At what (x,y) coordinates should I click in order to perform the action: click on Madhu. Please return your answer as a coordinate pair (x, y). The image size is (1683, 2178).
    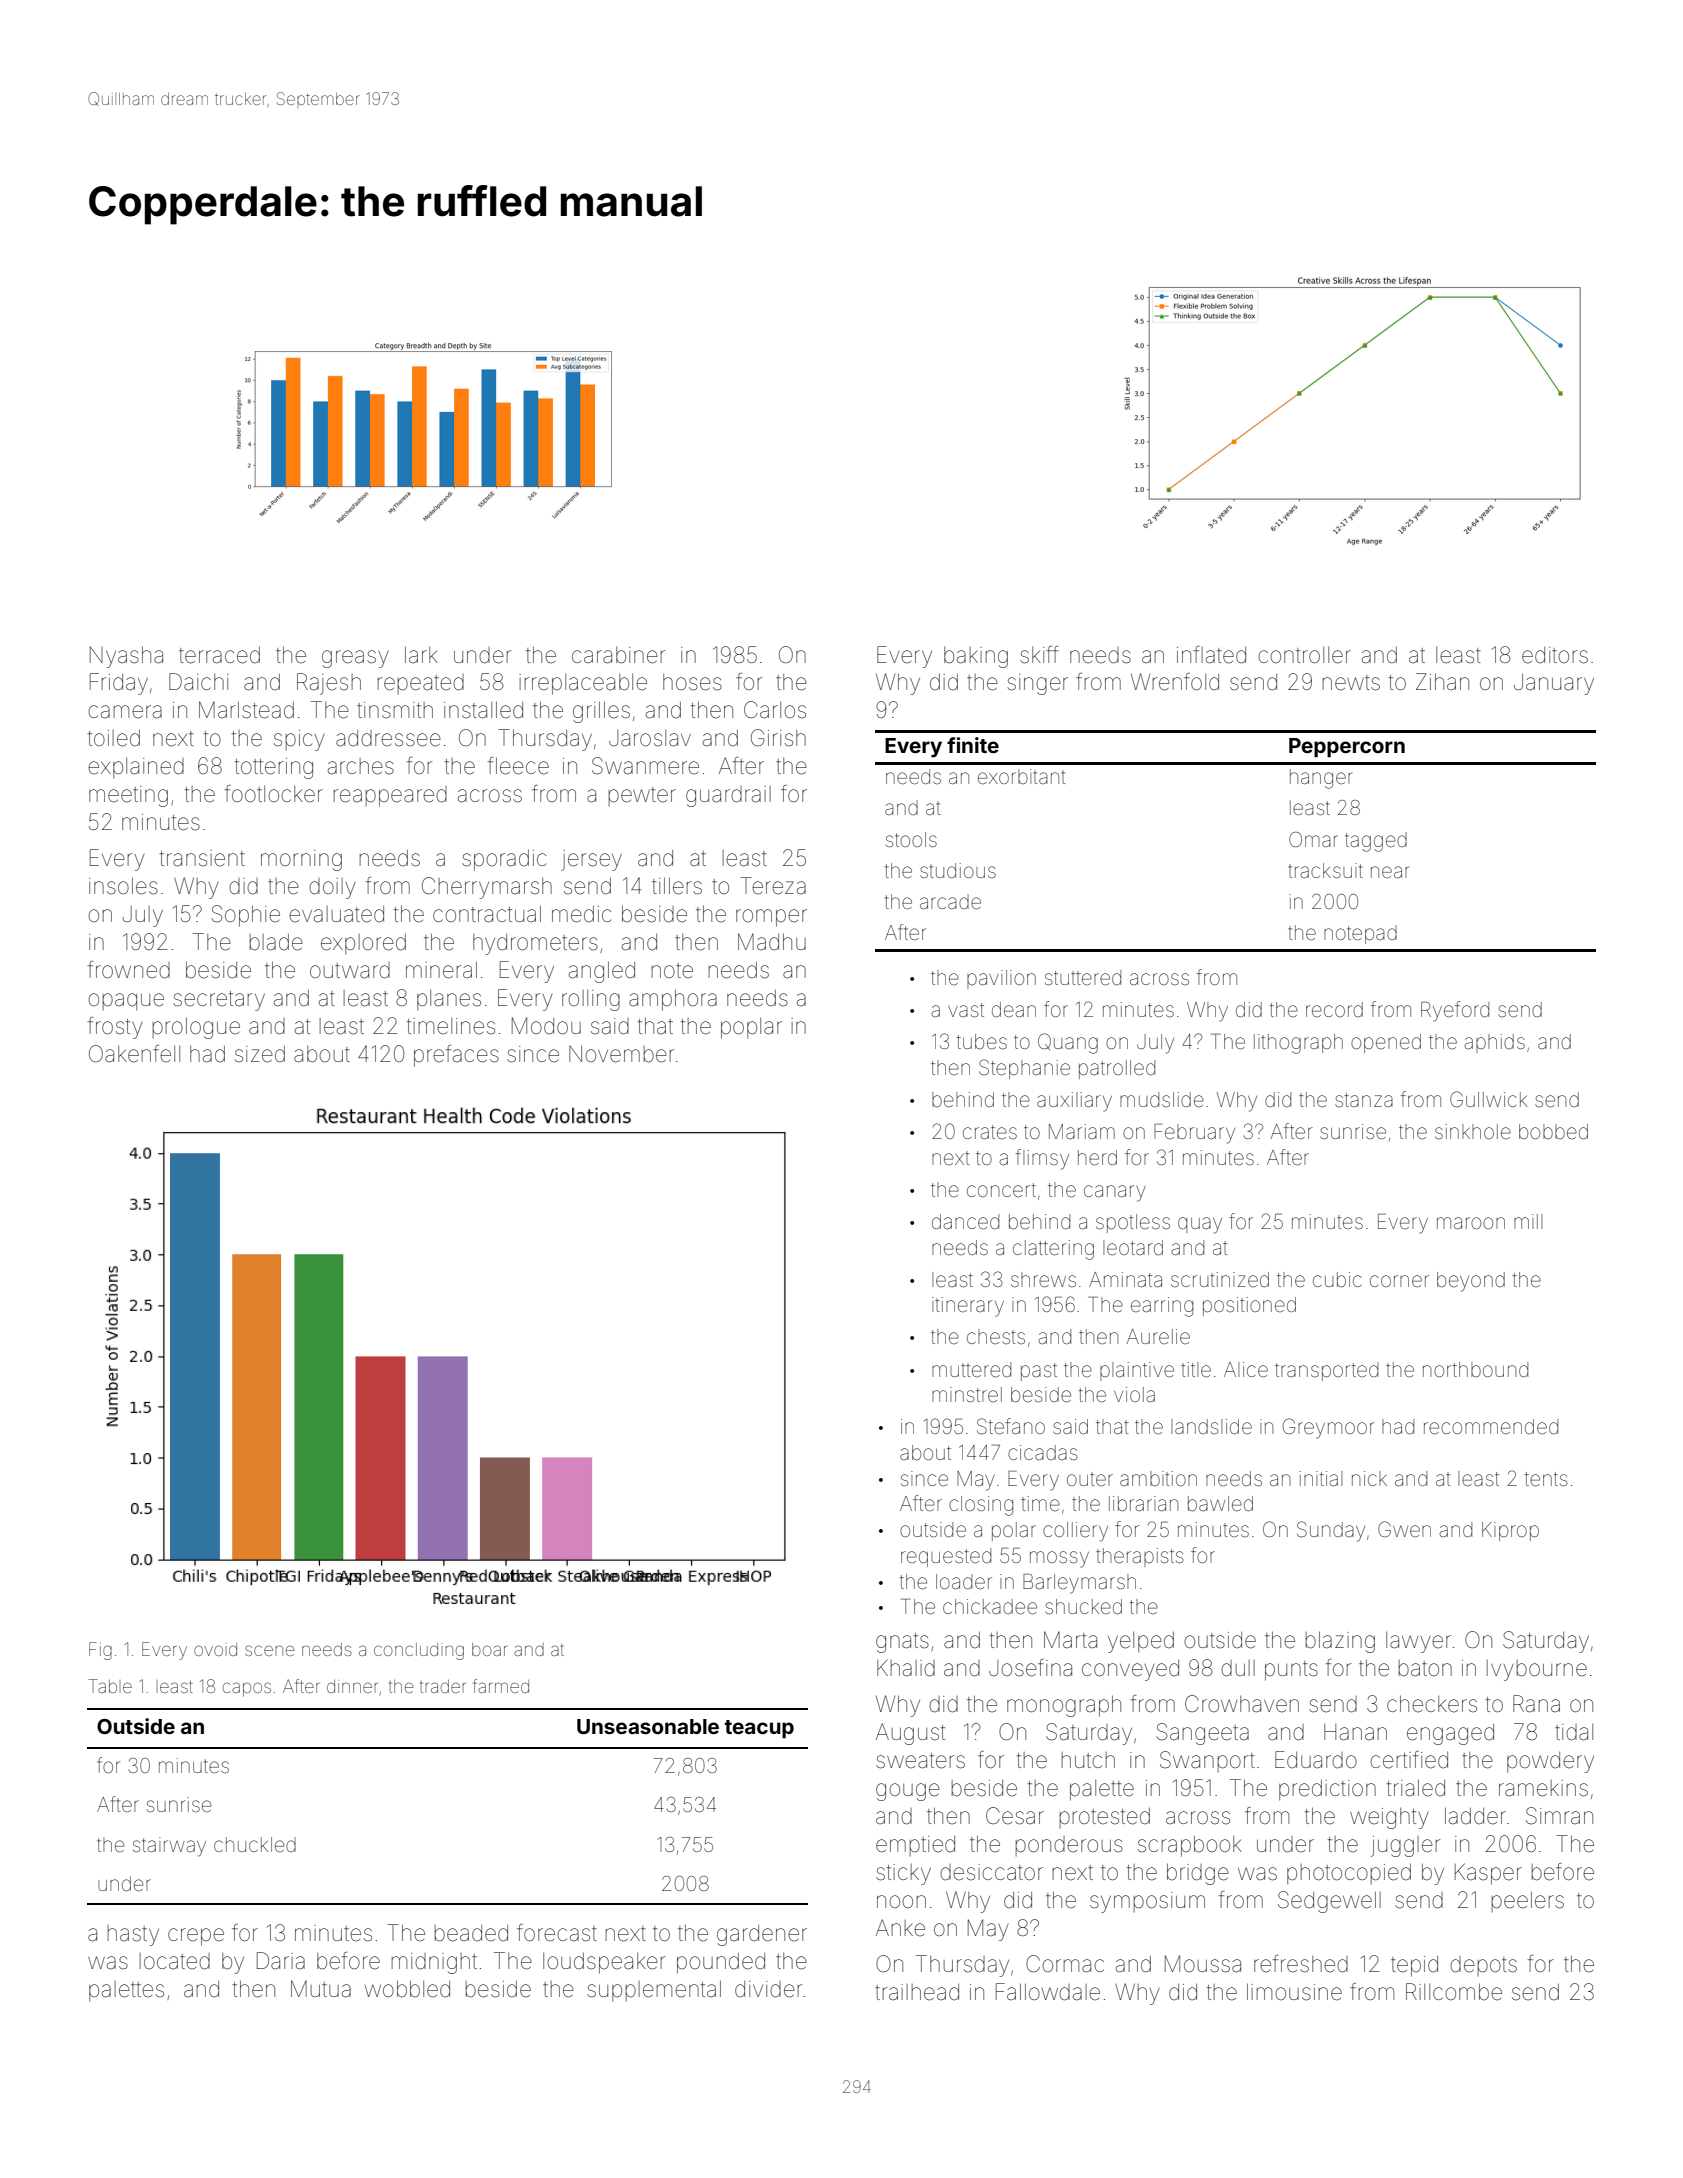
    Looking at the image, I should click on (772, 942).
